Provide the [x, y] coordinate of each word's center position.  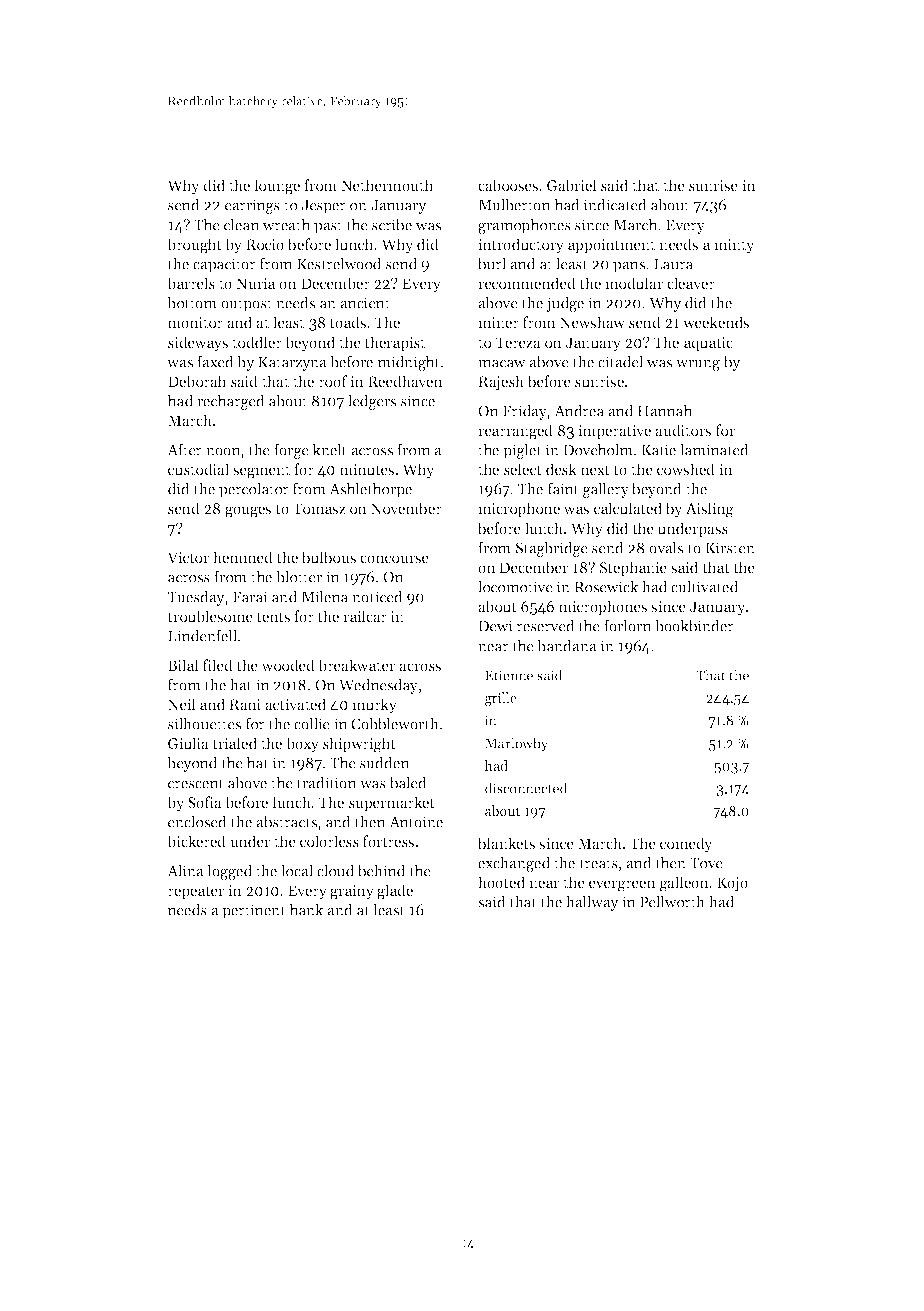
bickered [196, 841]
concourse [394, 559]
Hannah [664, 411]
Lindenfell [202, 635]
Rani [245, 704]
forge [291, 451]
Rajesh [501, 383]
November [406, 508]
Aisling [710, 510]
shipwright [359, 745]
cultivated [704, 587]
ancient [365, 303]
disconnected [526, 788]
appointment [611, 246]
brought [194, 246]
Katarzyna [292, 364]
